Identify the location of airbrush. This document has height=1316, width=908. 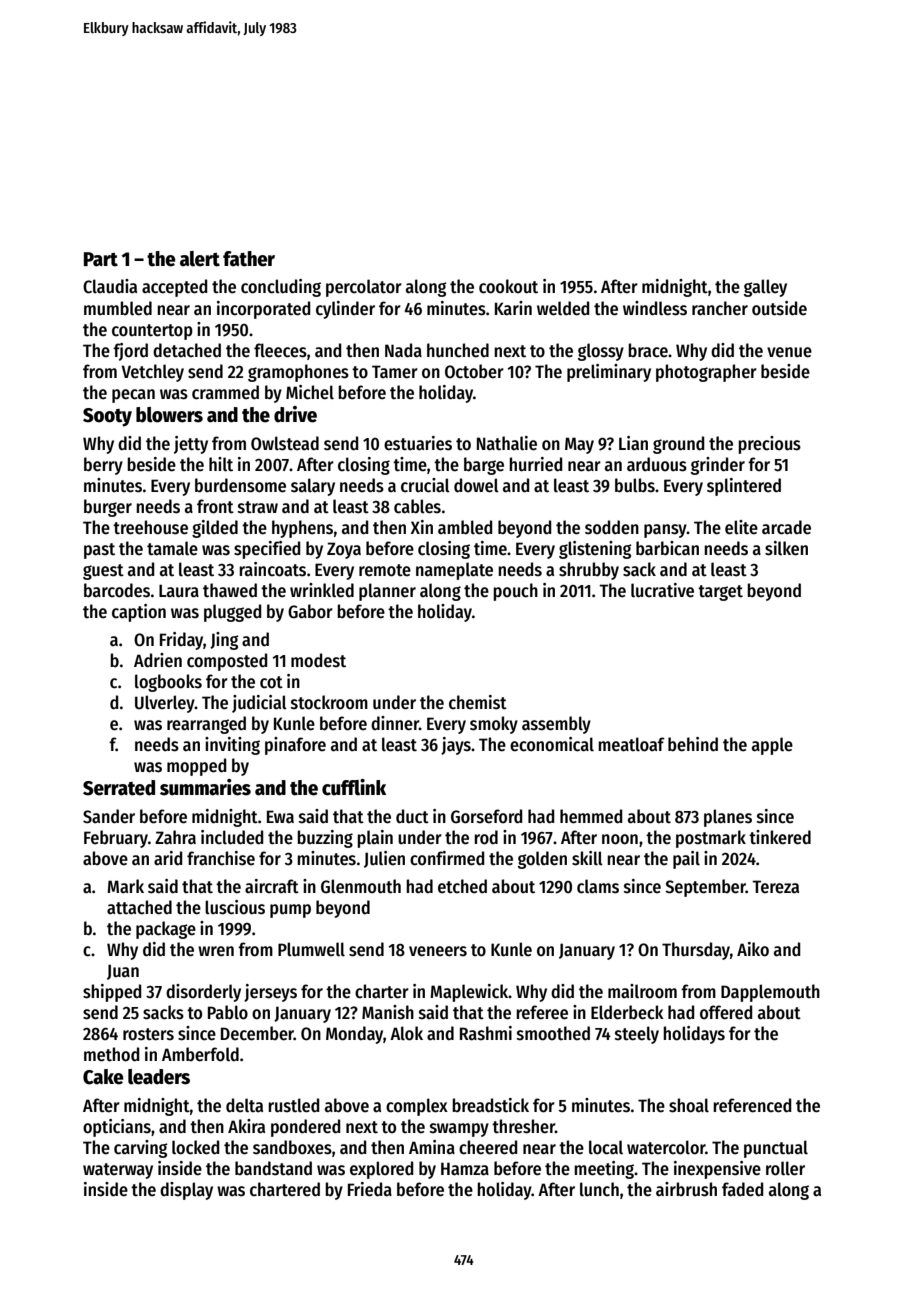
(686, 1189).
